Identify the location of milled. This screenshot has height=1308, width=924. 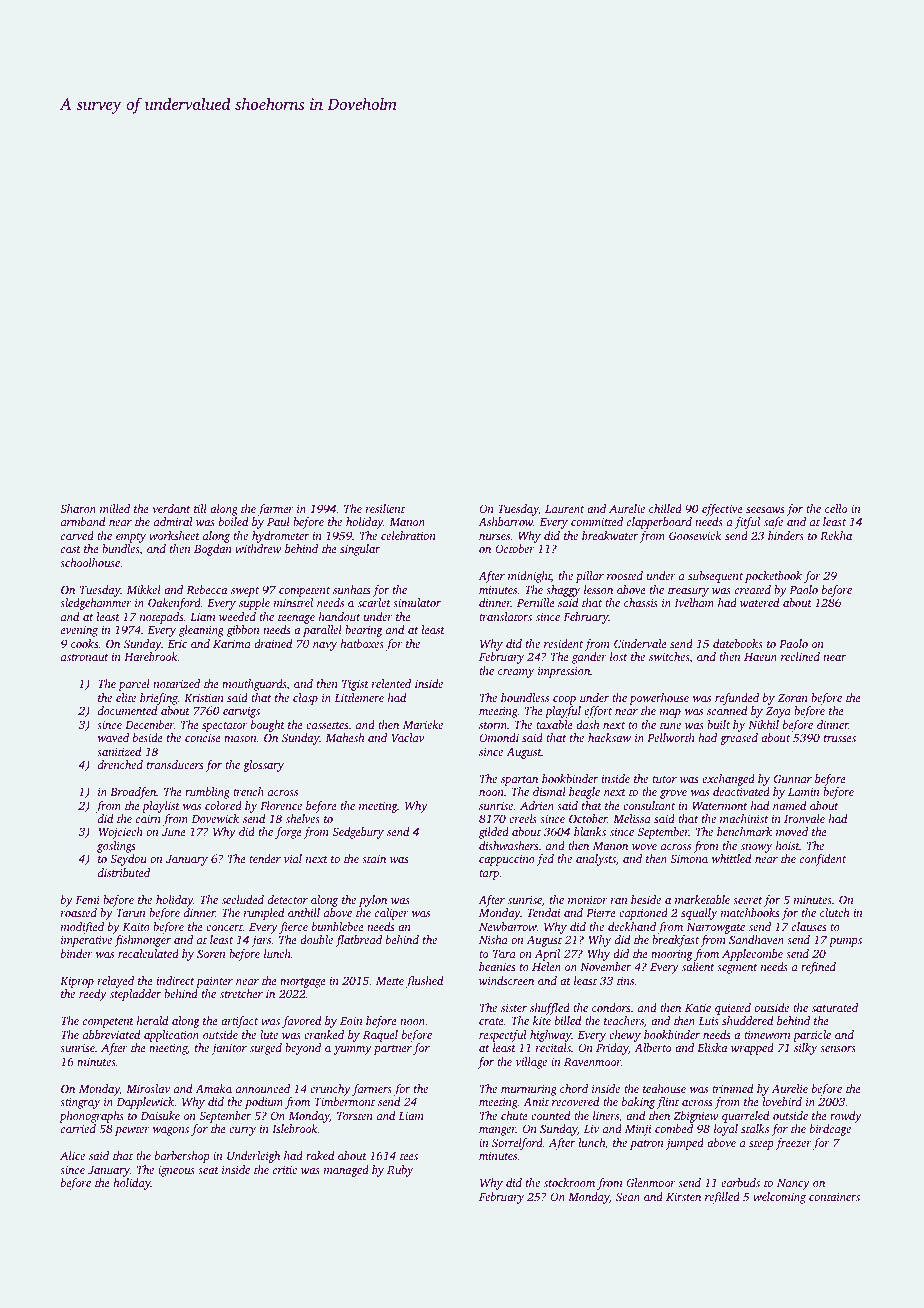
(115, 508).
